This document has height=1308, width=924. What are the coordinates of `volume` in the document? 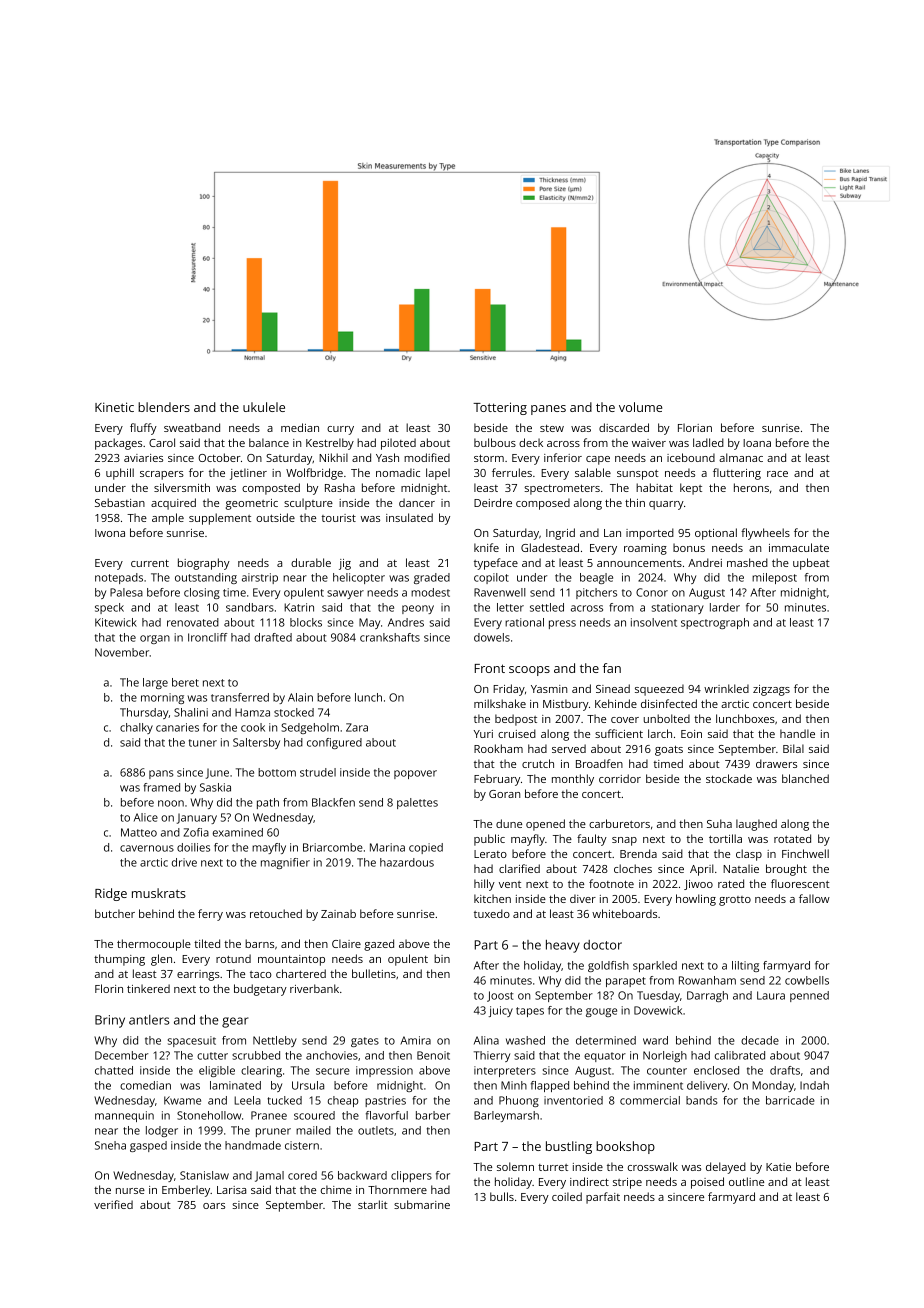 It's located at (640, 407).
